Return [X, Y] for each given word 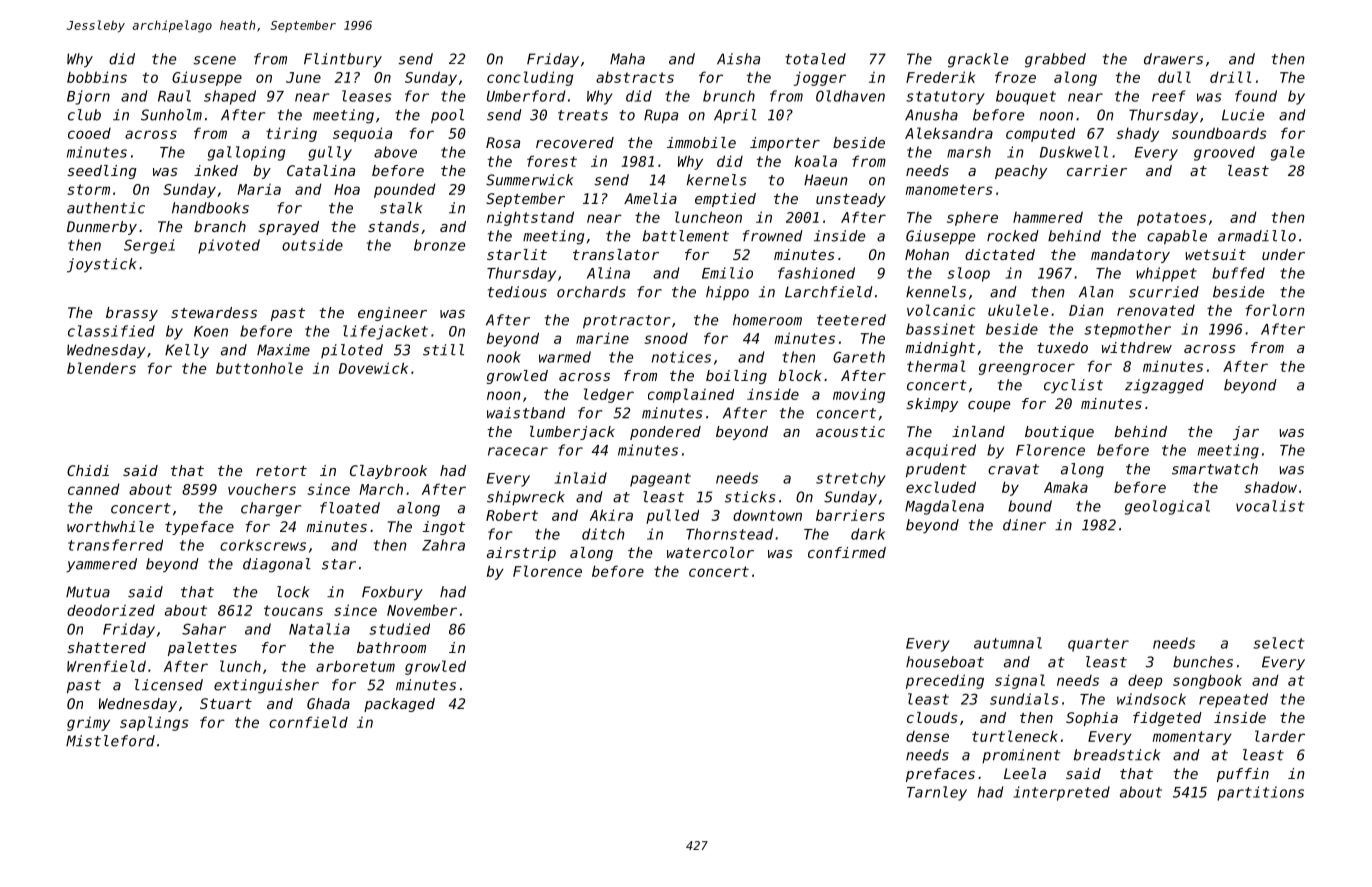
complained [691, 395]
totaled [815, 59]
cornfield [308, 722]
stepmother [1127, 330]
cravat [1013, 469]
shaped [230, 97]
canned [94, 489]
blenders [101, 368]
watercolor [710, 552]
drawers [1173, 59]
